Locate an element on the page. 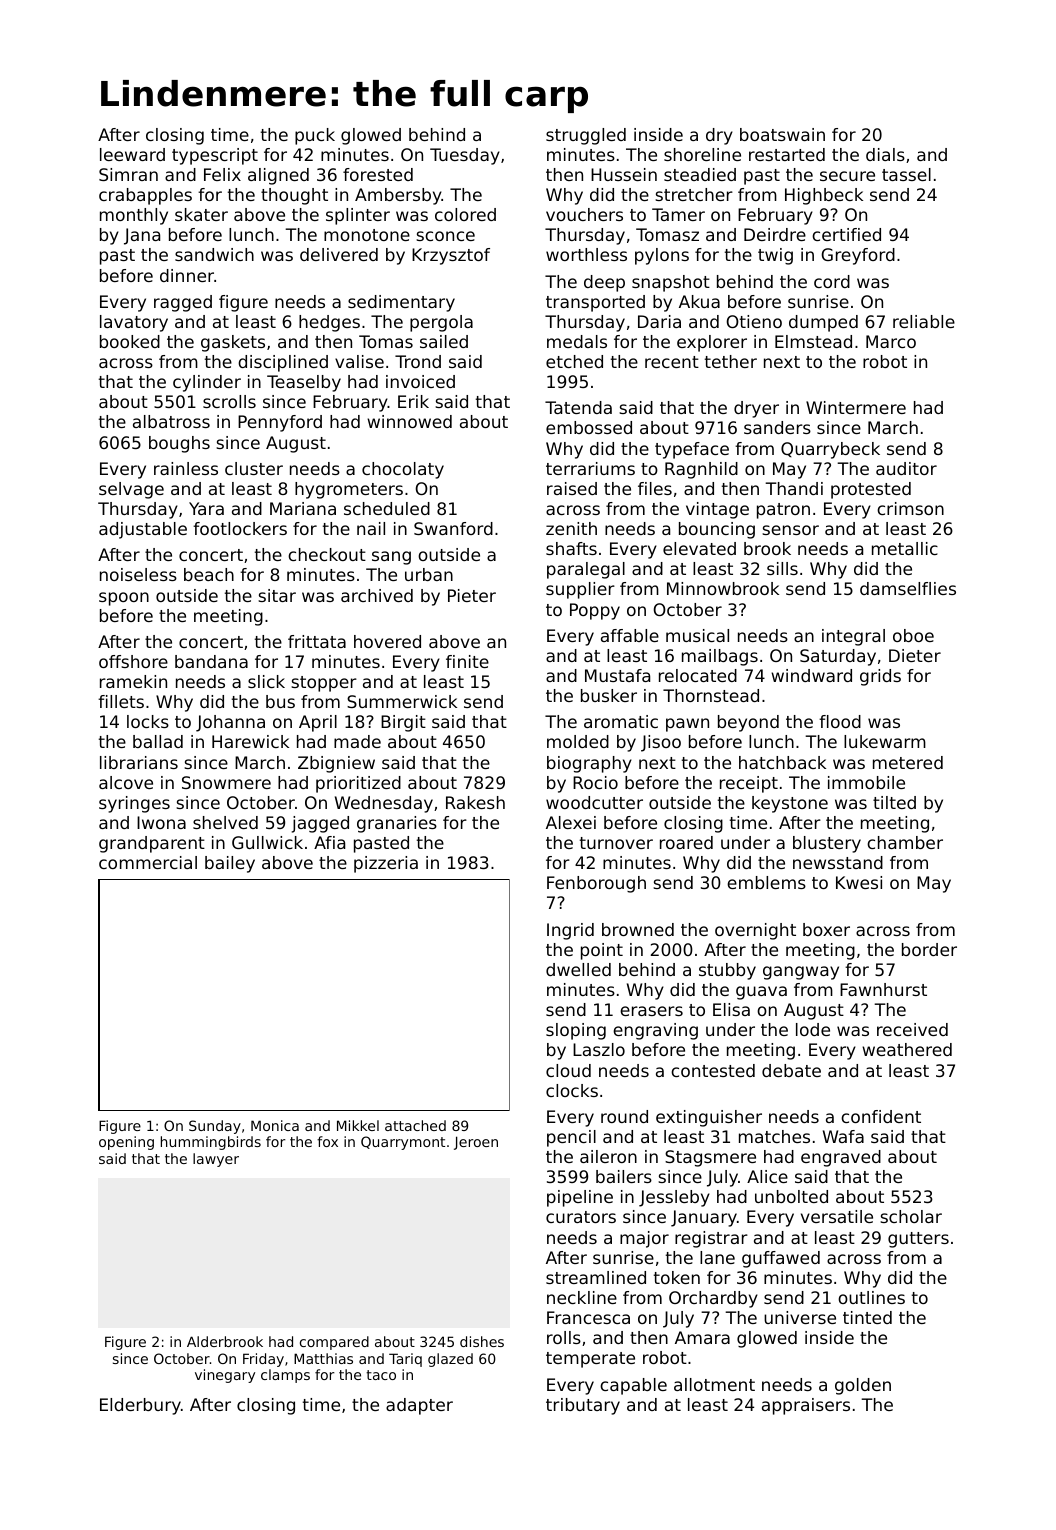  boatswain is located at coordinates (782, 134).
